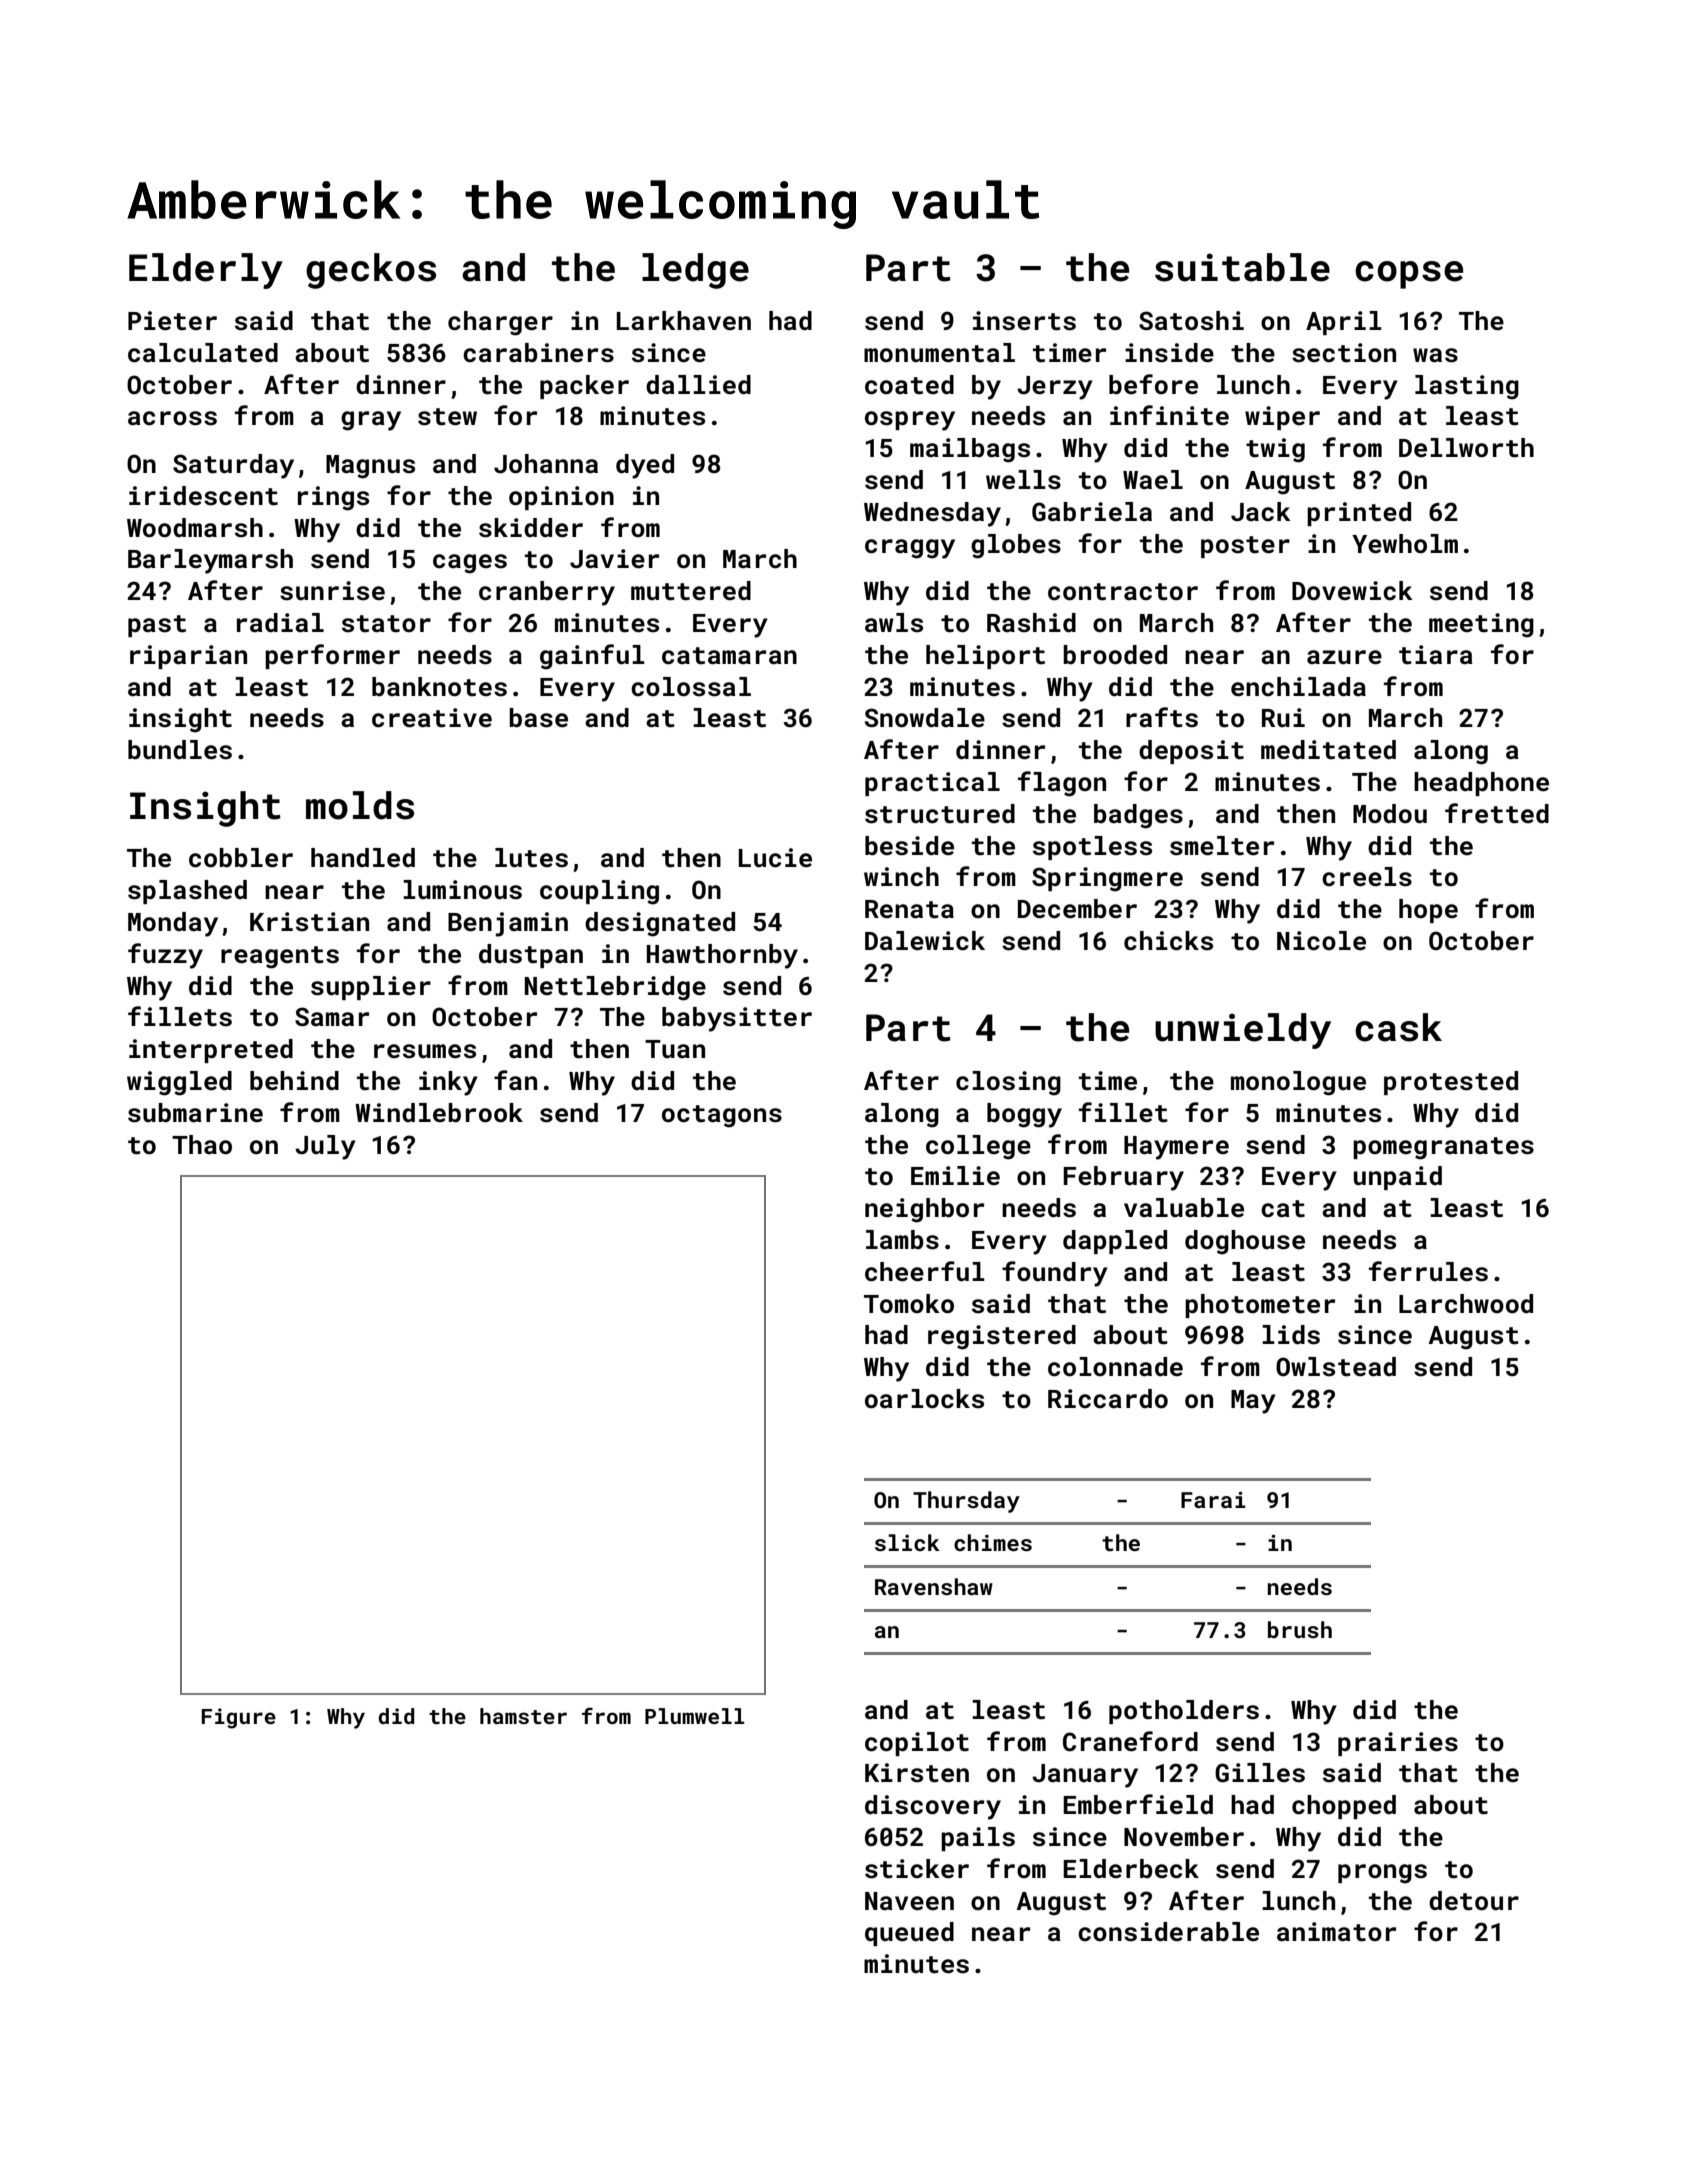 The width and height of the page is (1683, 2178). Describe the element at coordinates (1409, 275) in the page. I see `copse` at that location.
